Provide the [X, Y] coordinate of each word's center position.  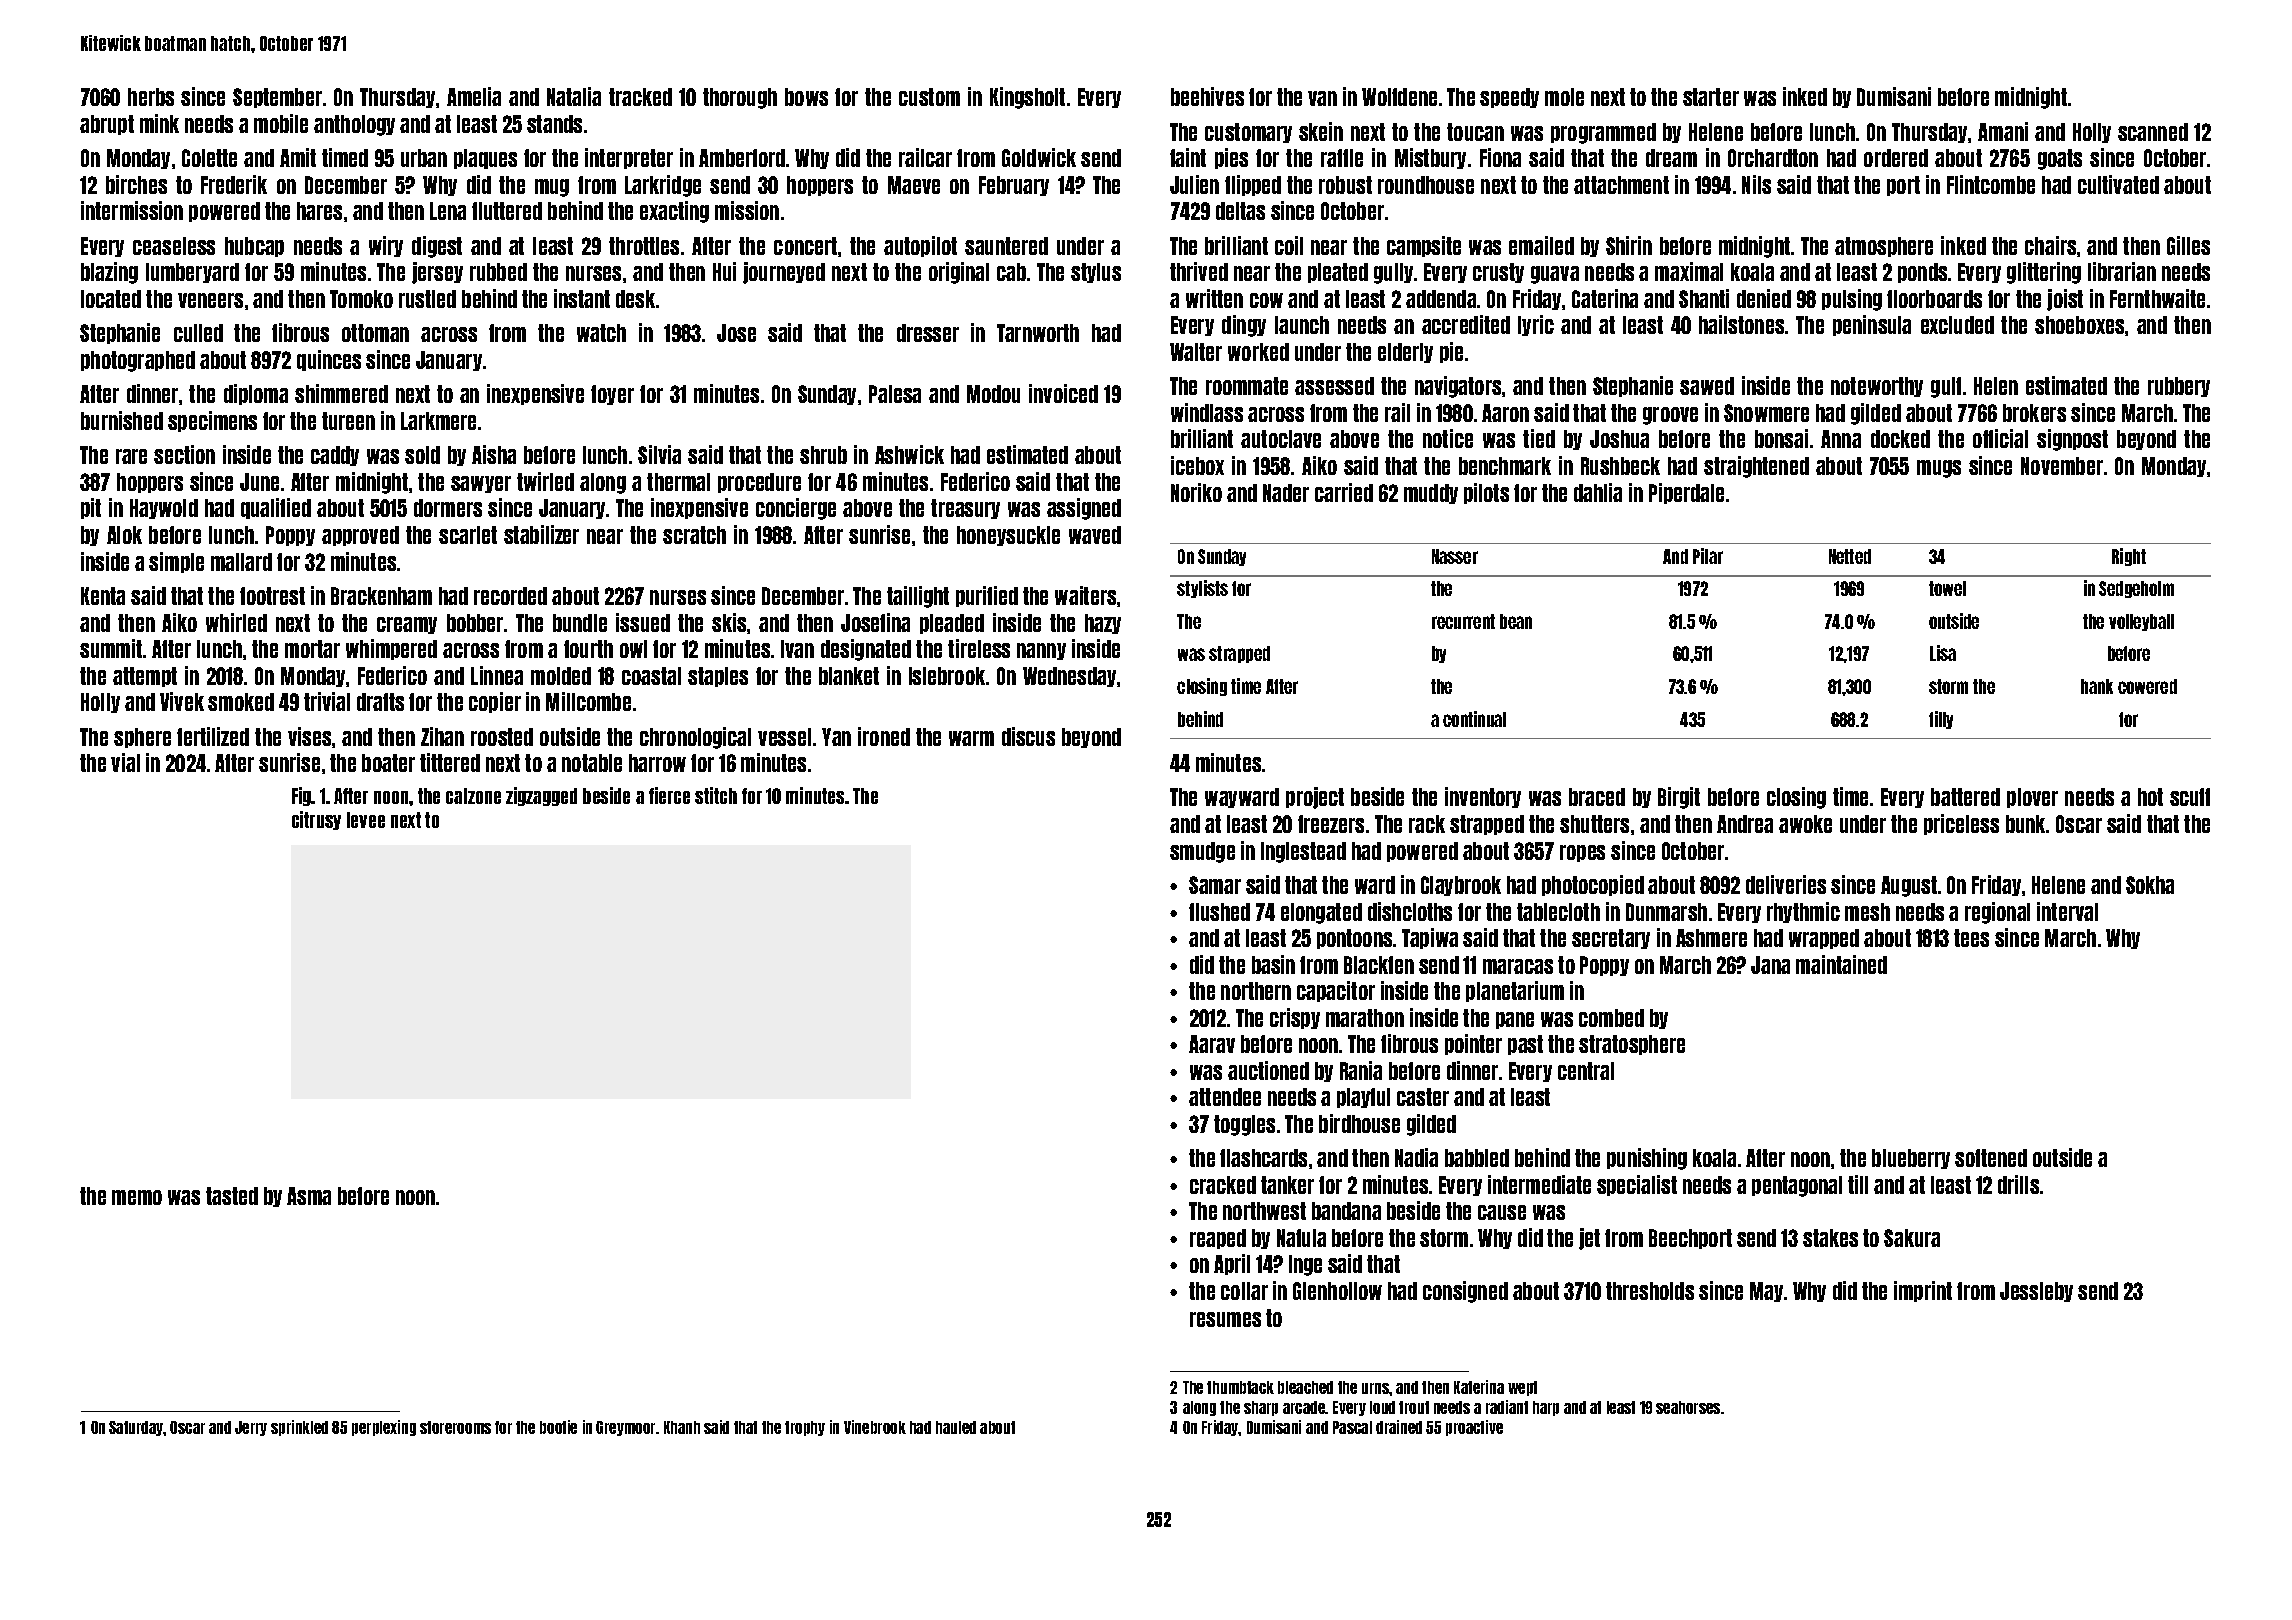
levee [366, 820]
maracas [1518, 966]
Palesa [895, 394]
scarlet [468, 535]
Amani [2003, 131]
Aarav [1212, 1044]
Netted [1850, 556]
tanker [1287, 1185]
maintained [1841, 964]
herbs [151, 97]
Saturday [136, 1428]
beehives [1207, 96]
